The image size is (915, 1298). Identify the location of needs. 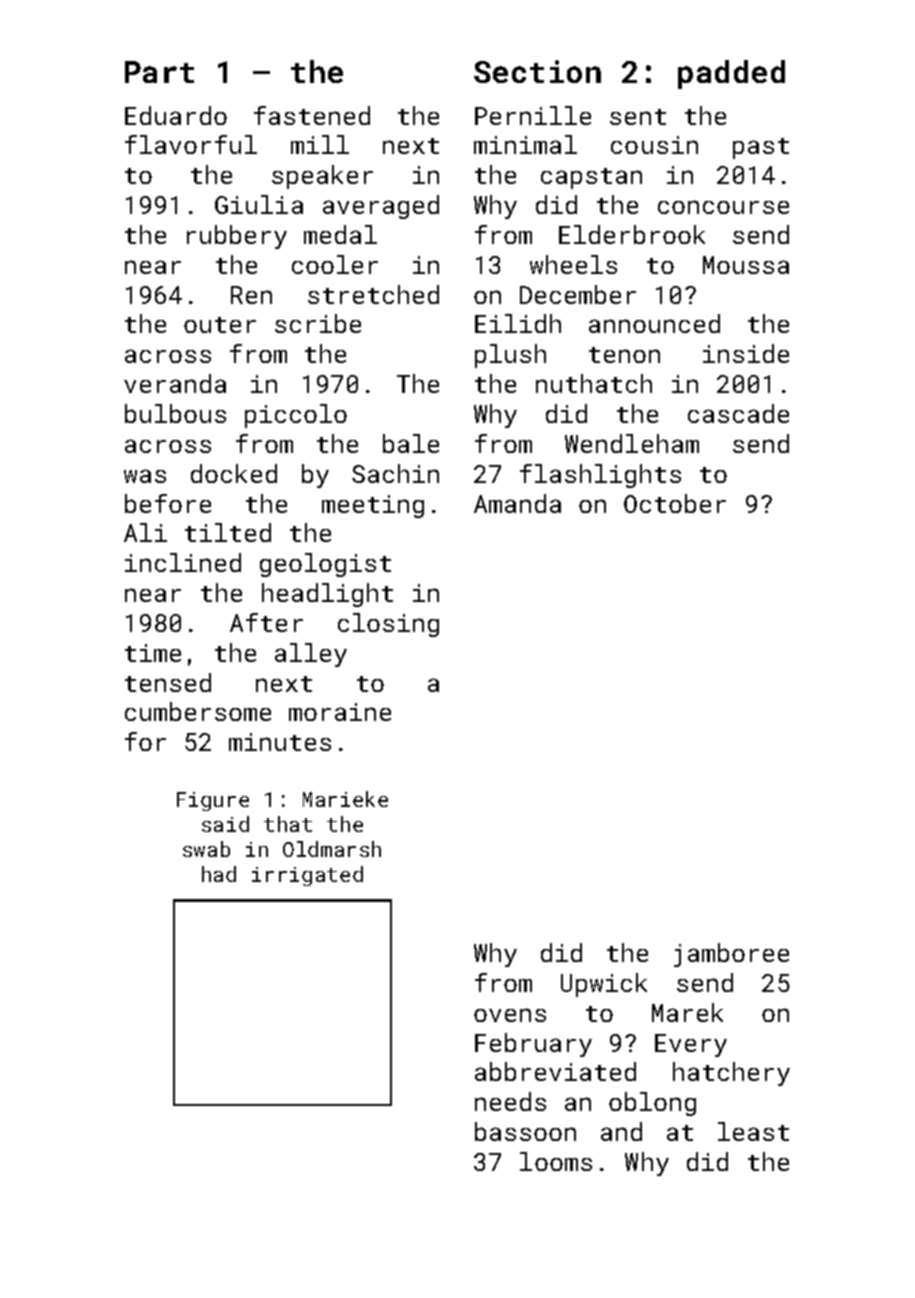
(510, 1101).
